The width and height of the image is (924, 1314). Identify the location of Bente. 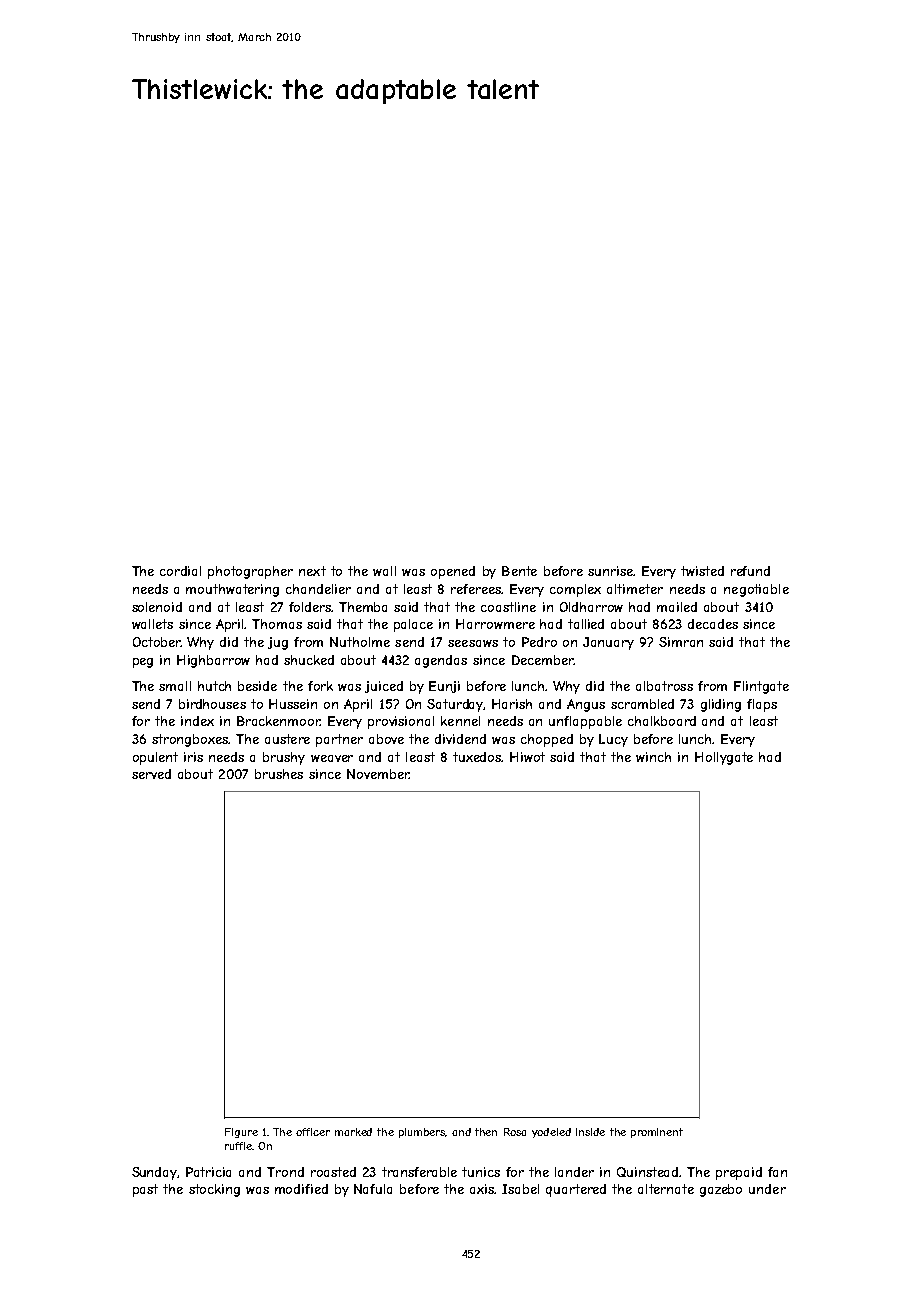
(519, 571).
